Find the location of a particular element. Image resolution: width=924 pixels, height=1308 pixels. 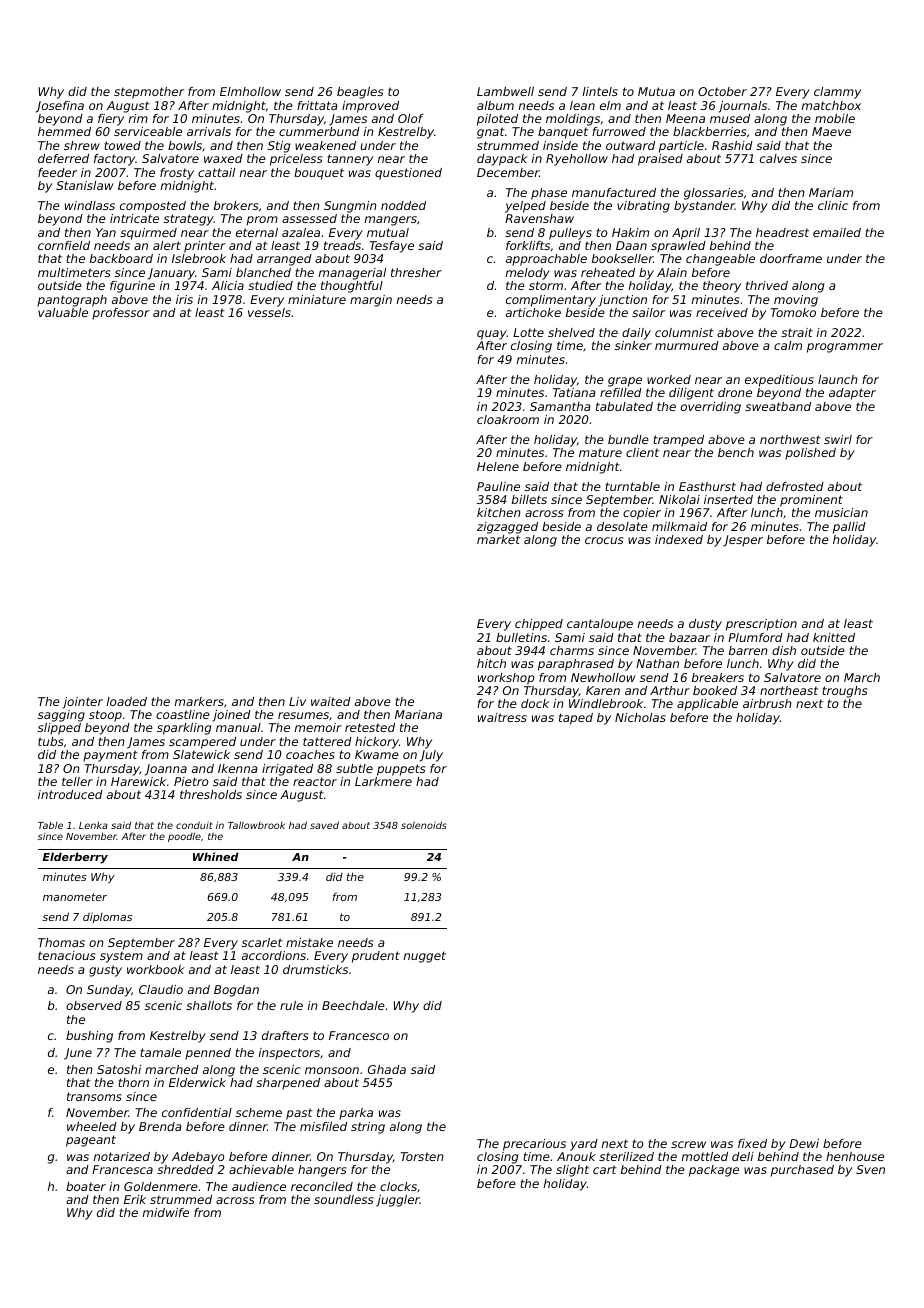

juggler is located at coordinates (398, 1201).
